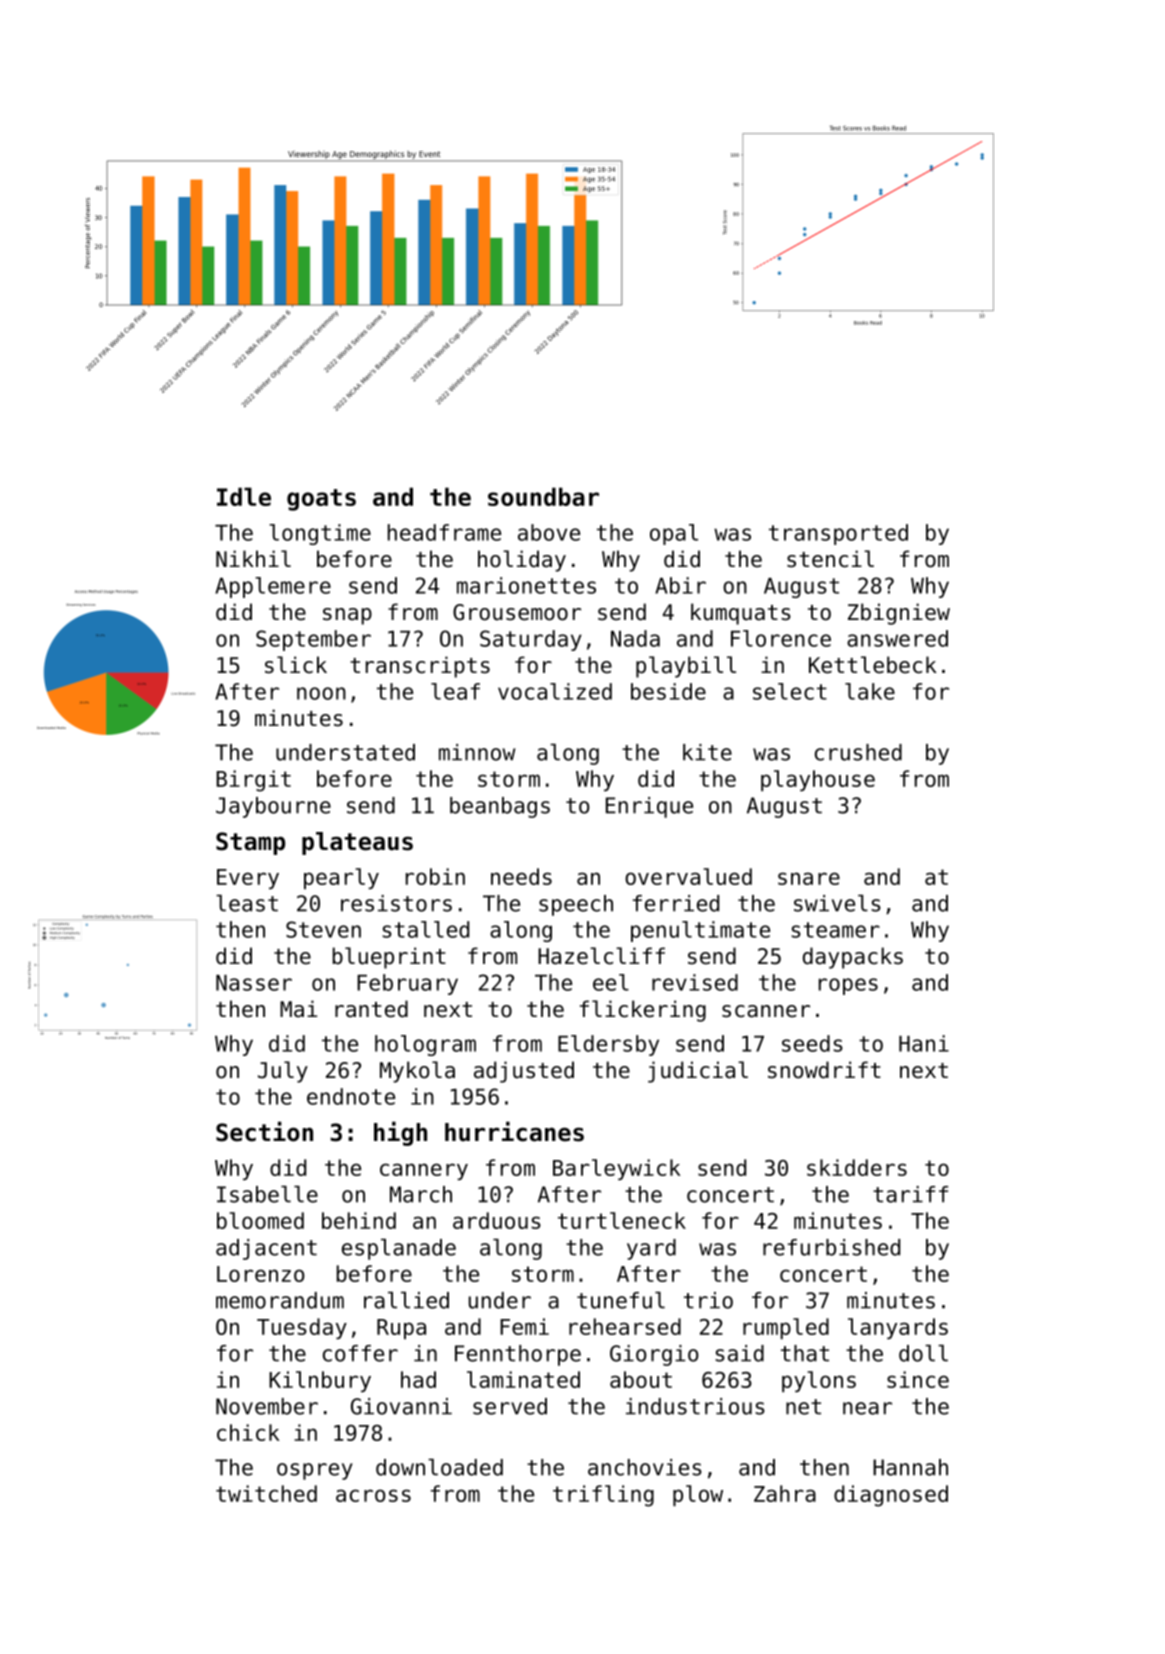  I want to click on Enrique, so click(649, 807).
